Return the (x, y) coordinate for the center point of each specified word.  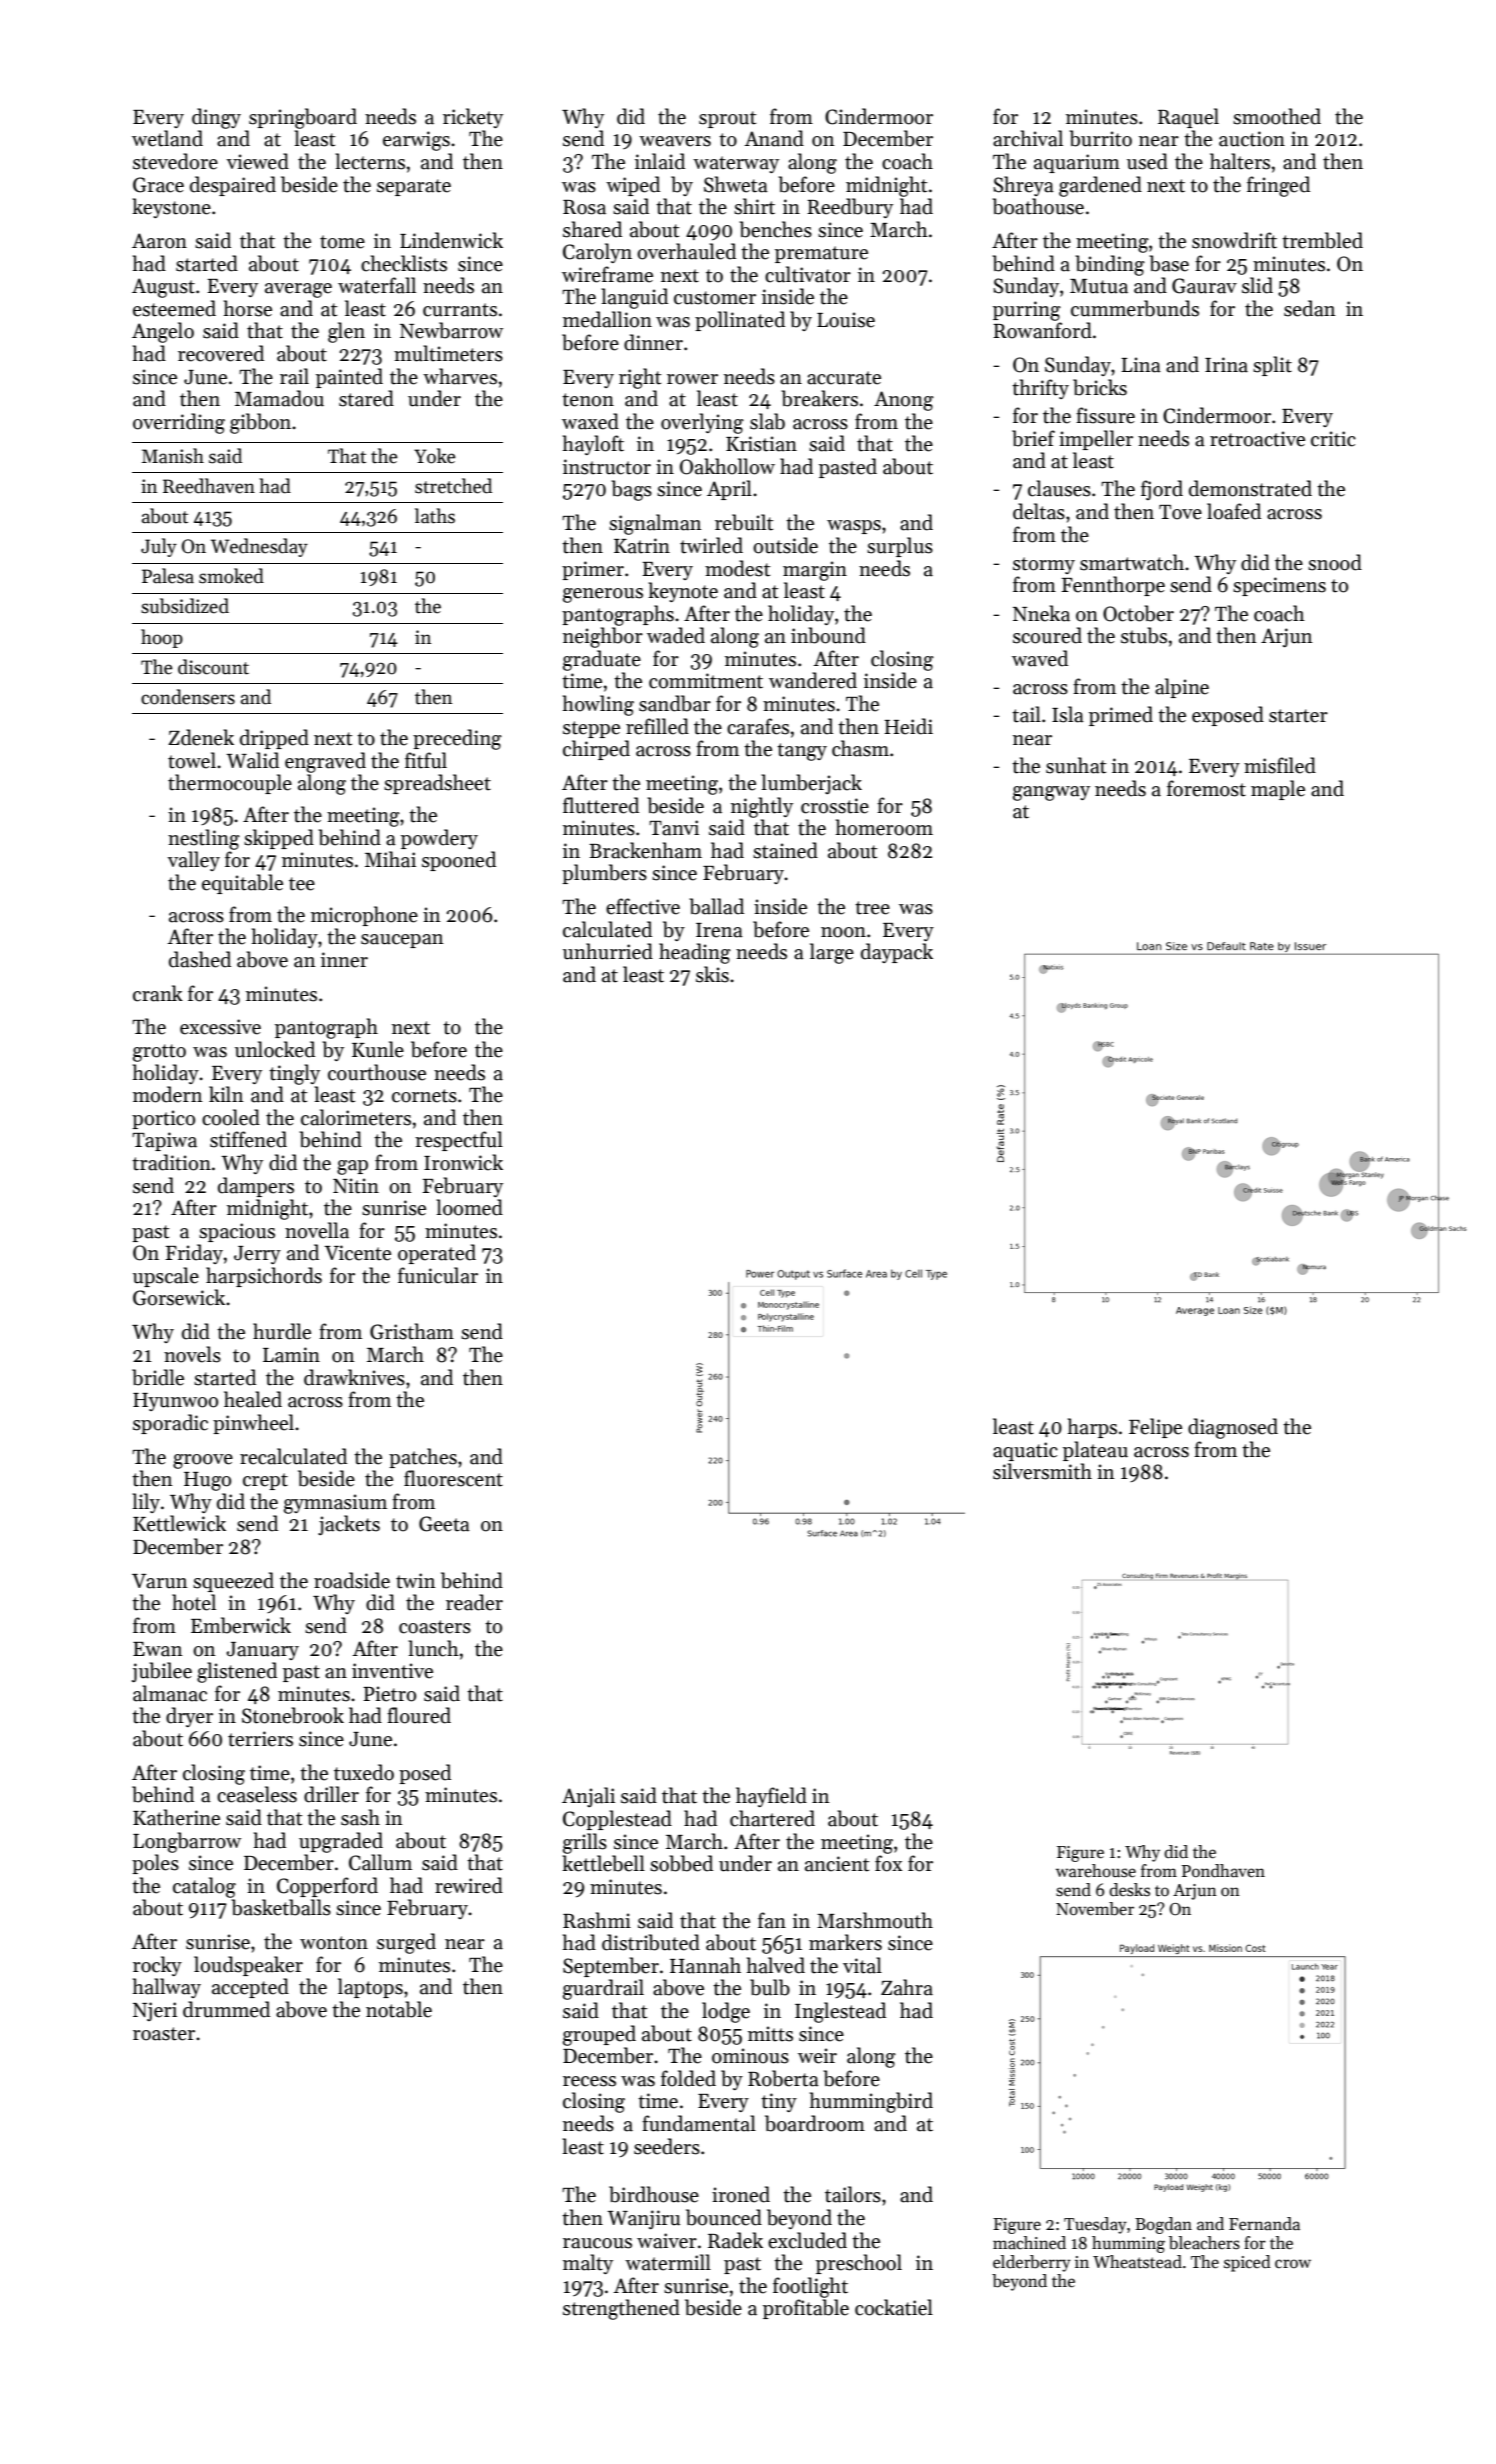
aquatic (1025, 1451)
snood (1335, 562)
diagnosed (1233, 1428)
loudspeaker (248, 1966)
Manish (173, 456)
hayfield (771, 1797)
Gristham (412, 1331)
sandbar (675, 703)
